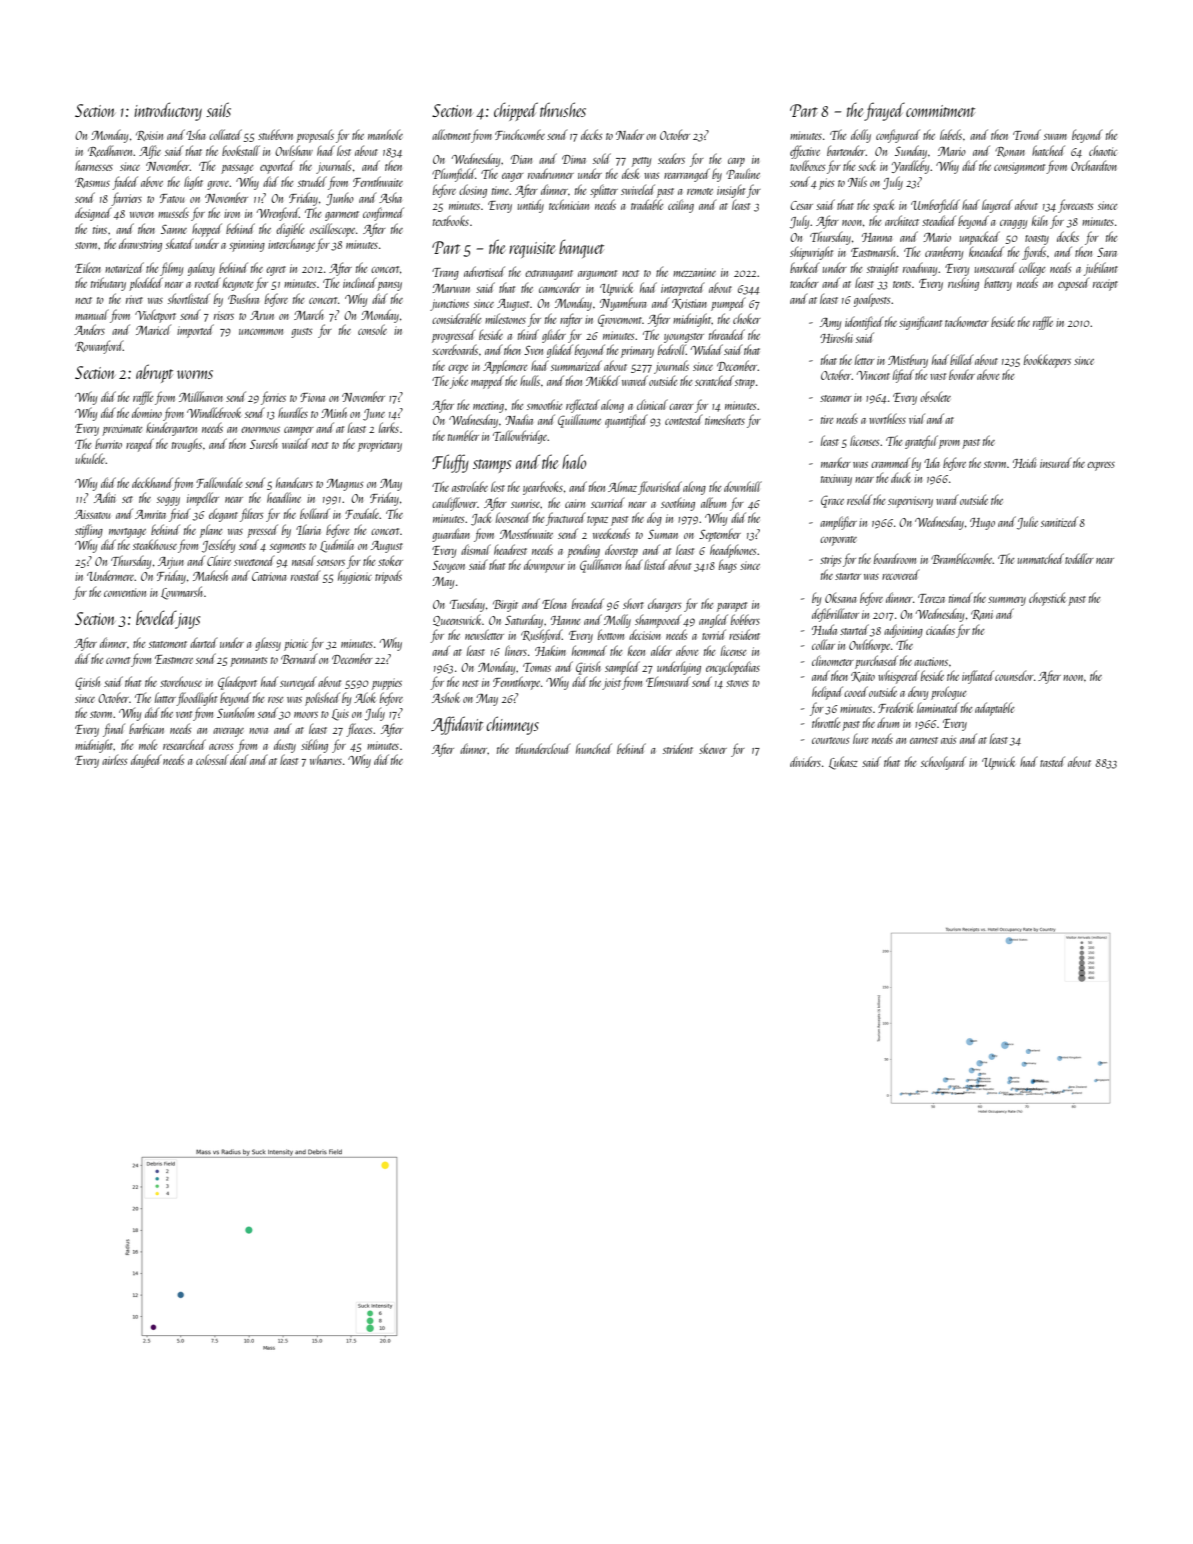 This screenshot has height=1544, width=1193. I want to click on splitter, so click(604, 191).
